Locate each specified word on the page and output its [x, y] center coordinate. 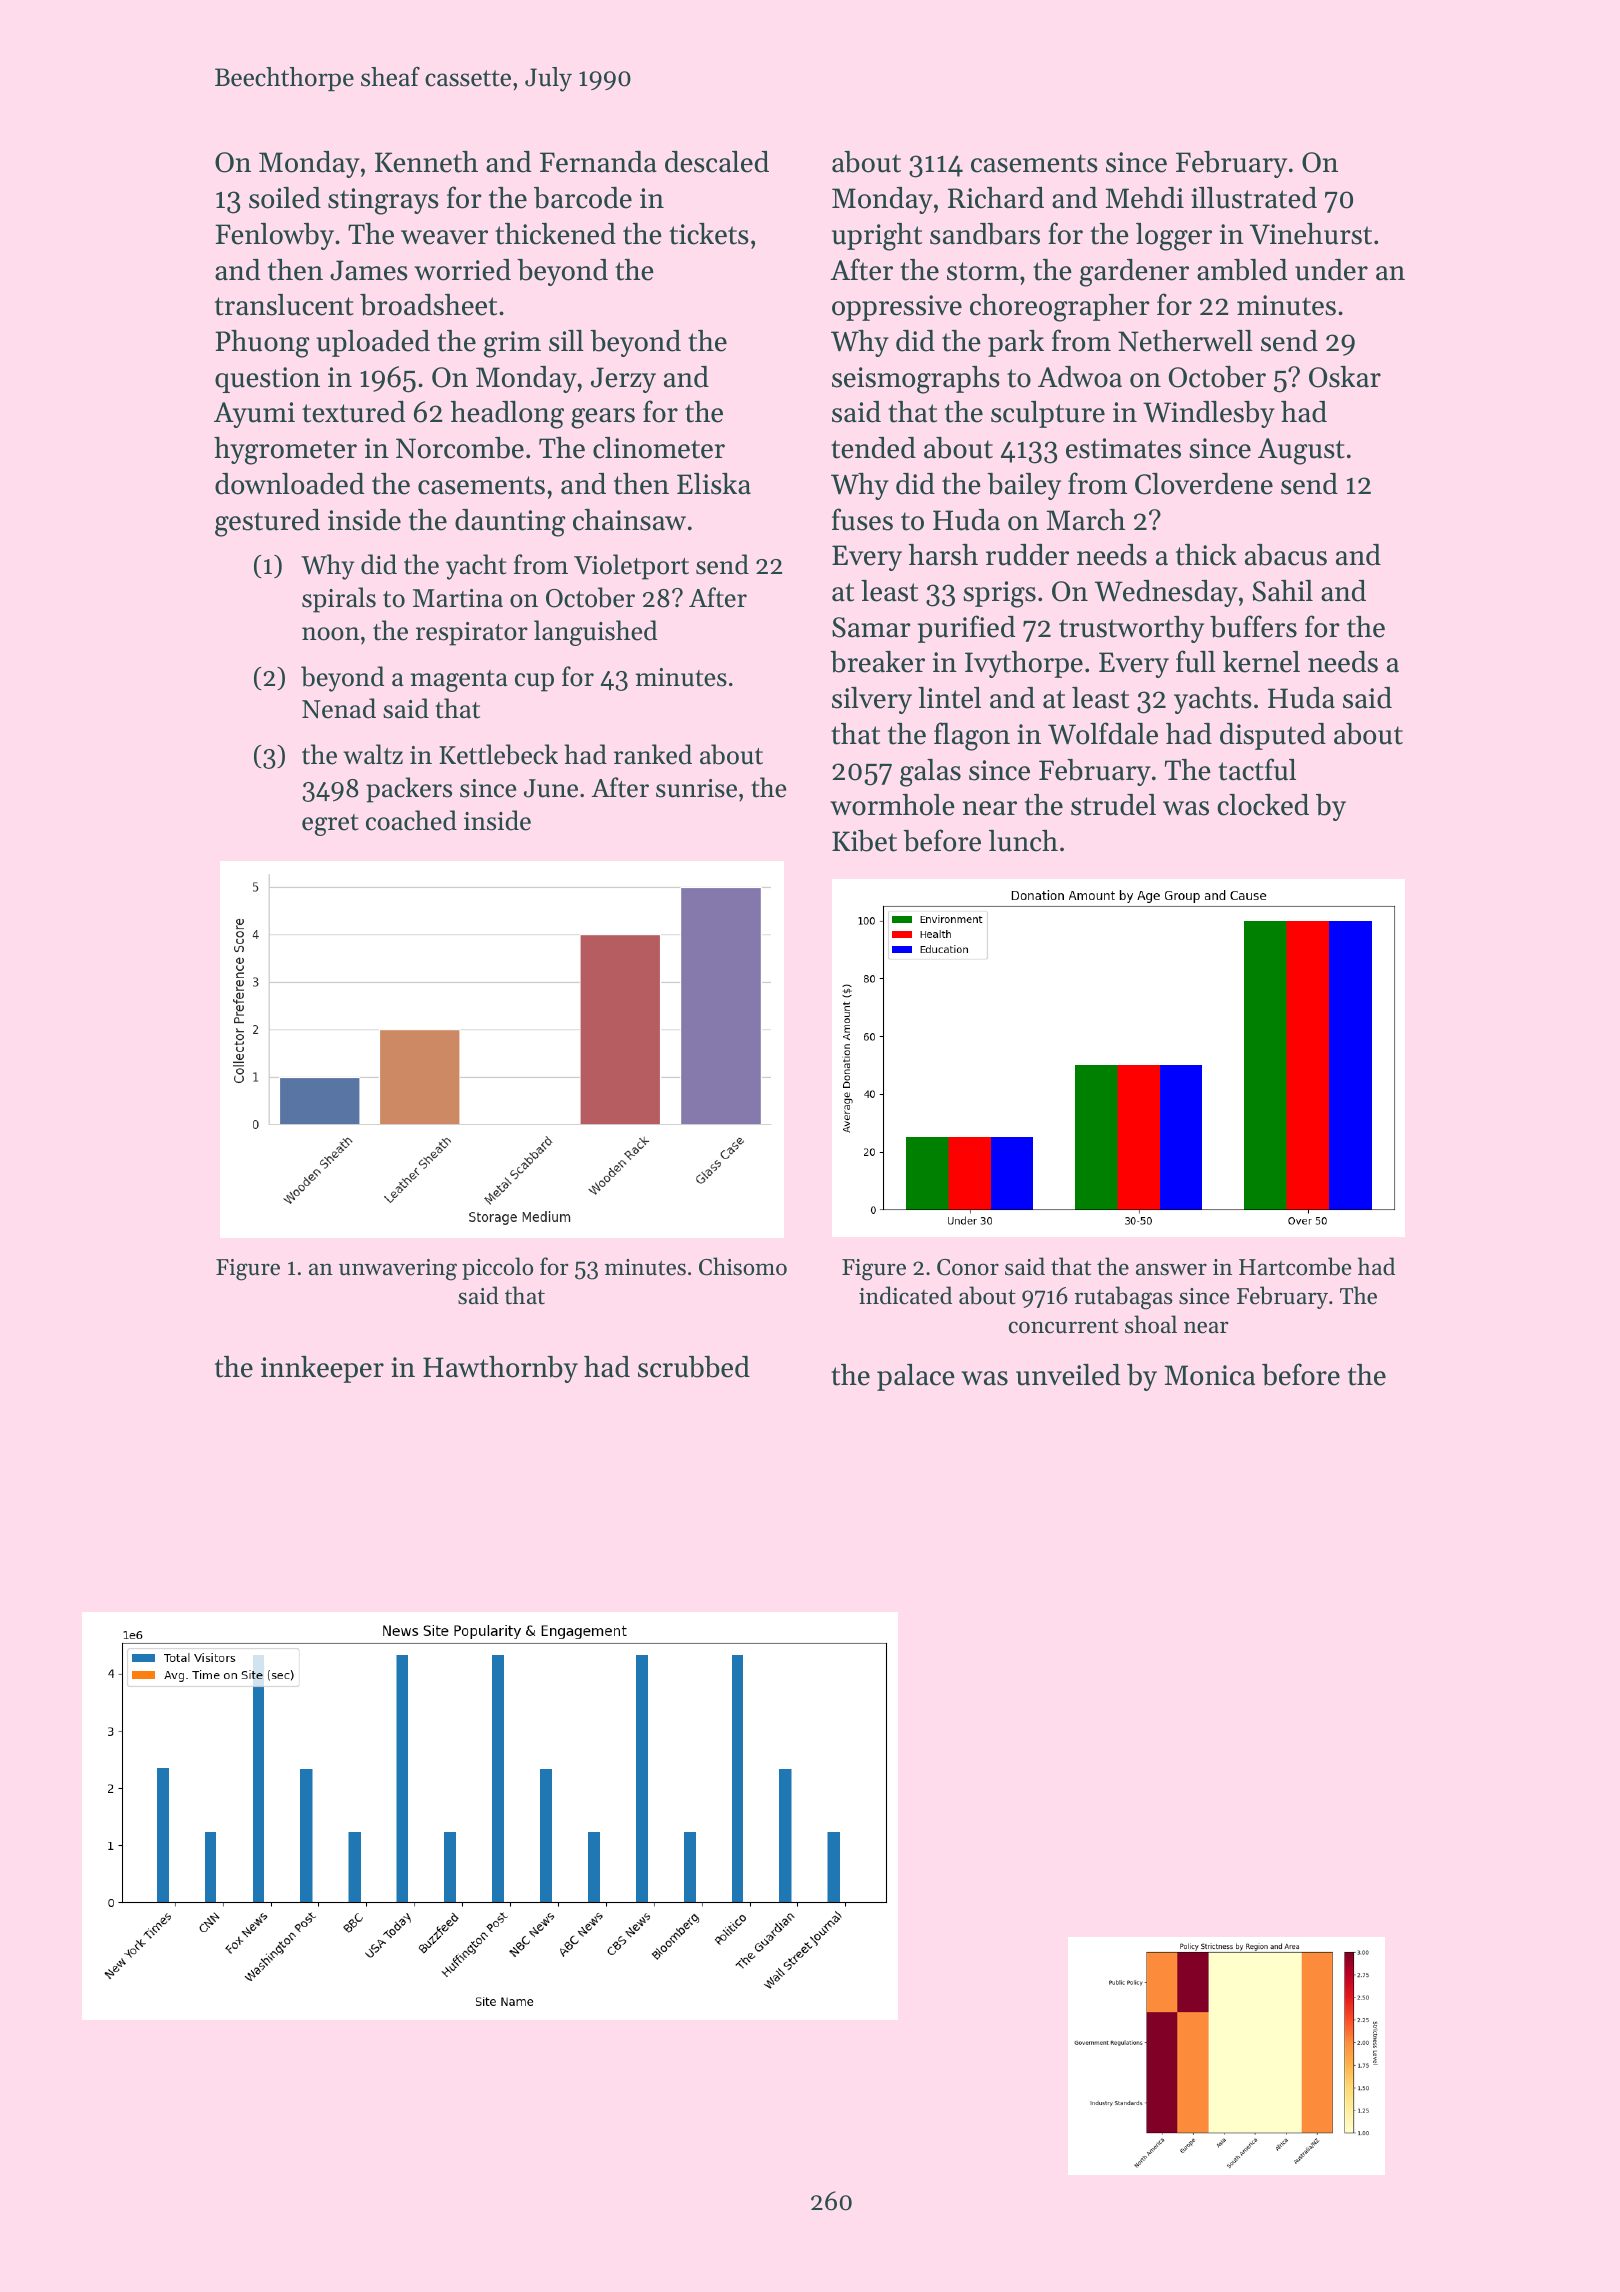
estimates [1123, 448]
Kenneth [426, 162]
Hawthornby [500, 1369]
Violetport [631, 567]
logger [1174, 237]
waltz [373, 754]
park [1016, 343]
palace [916, 1377]
